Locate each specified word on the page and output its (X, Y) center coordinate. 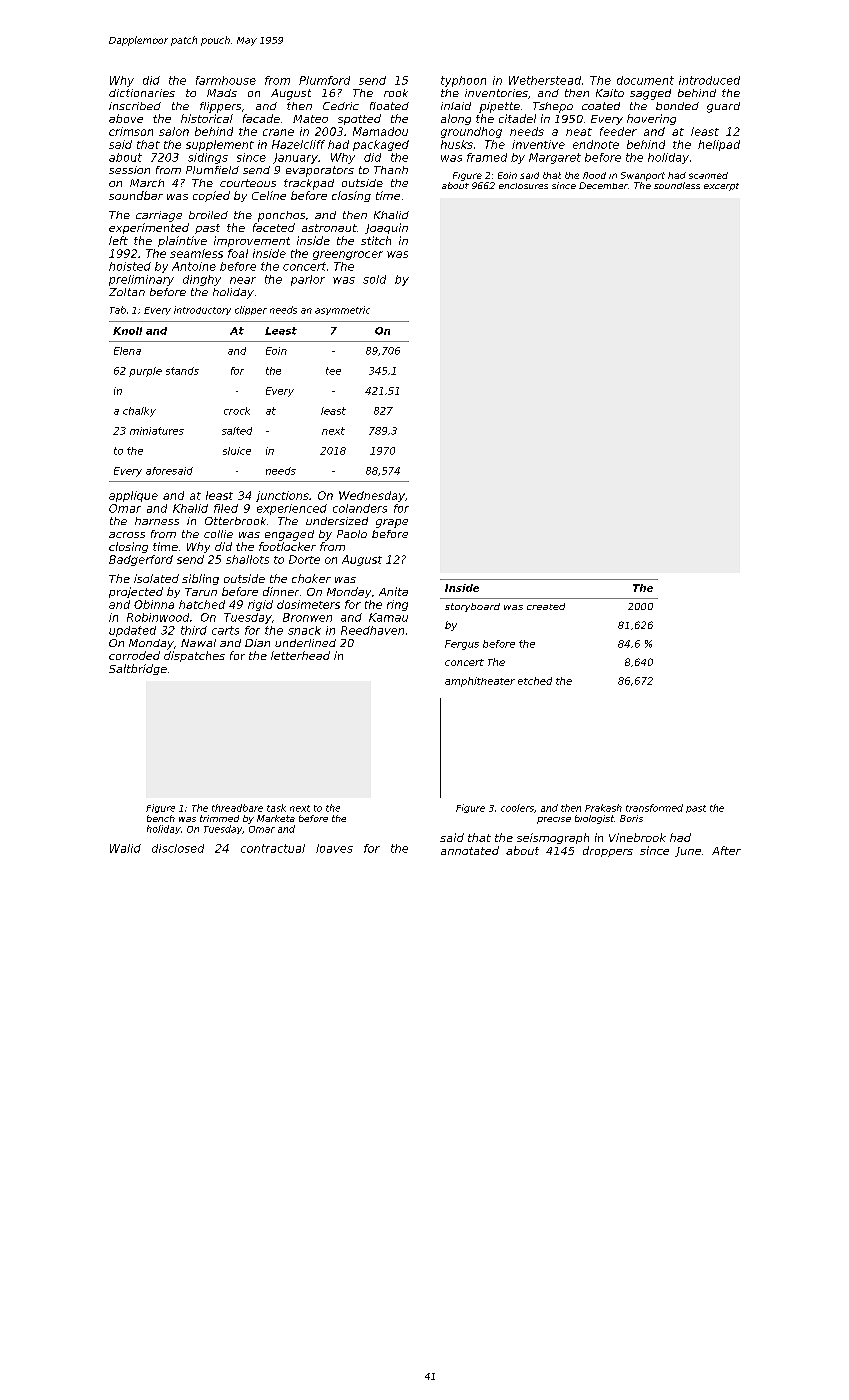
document (645, 80)
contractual (273, 848)
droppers (608, 851)
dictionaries (142, 93)
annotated (470, 850)
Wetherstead (545, 80)
